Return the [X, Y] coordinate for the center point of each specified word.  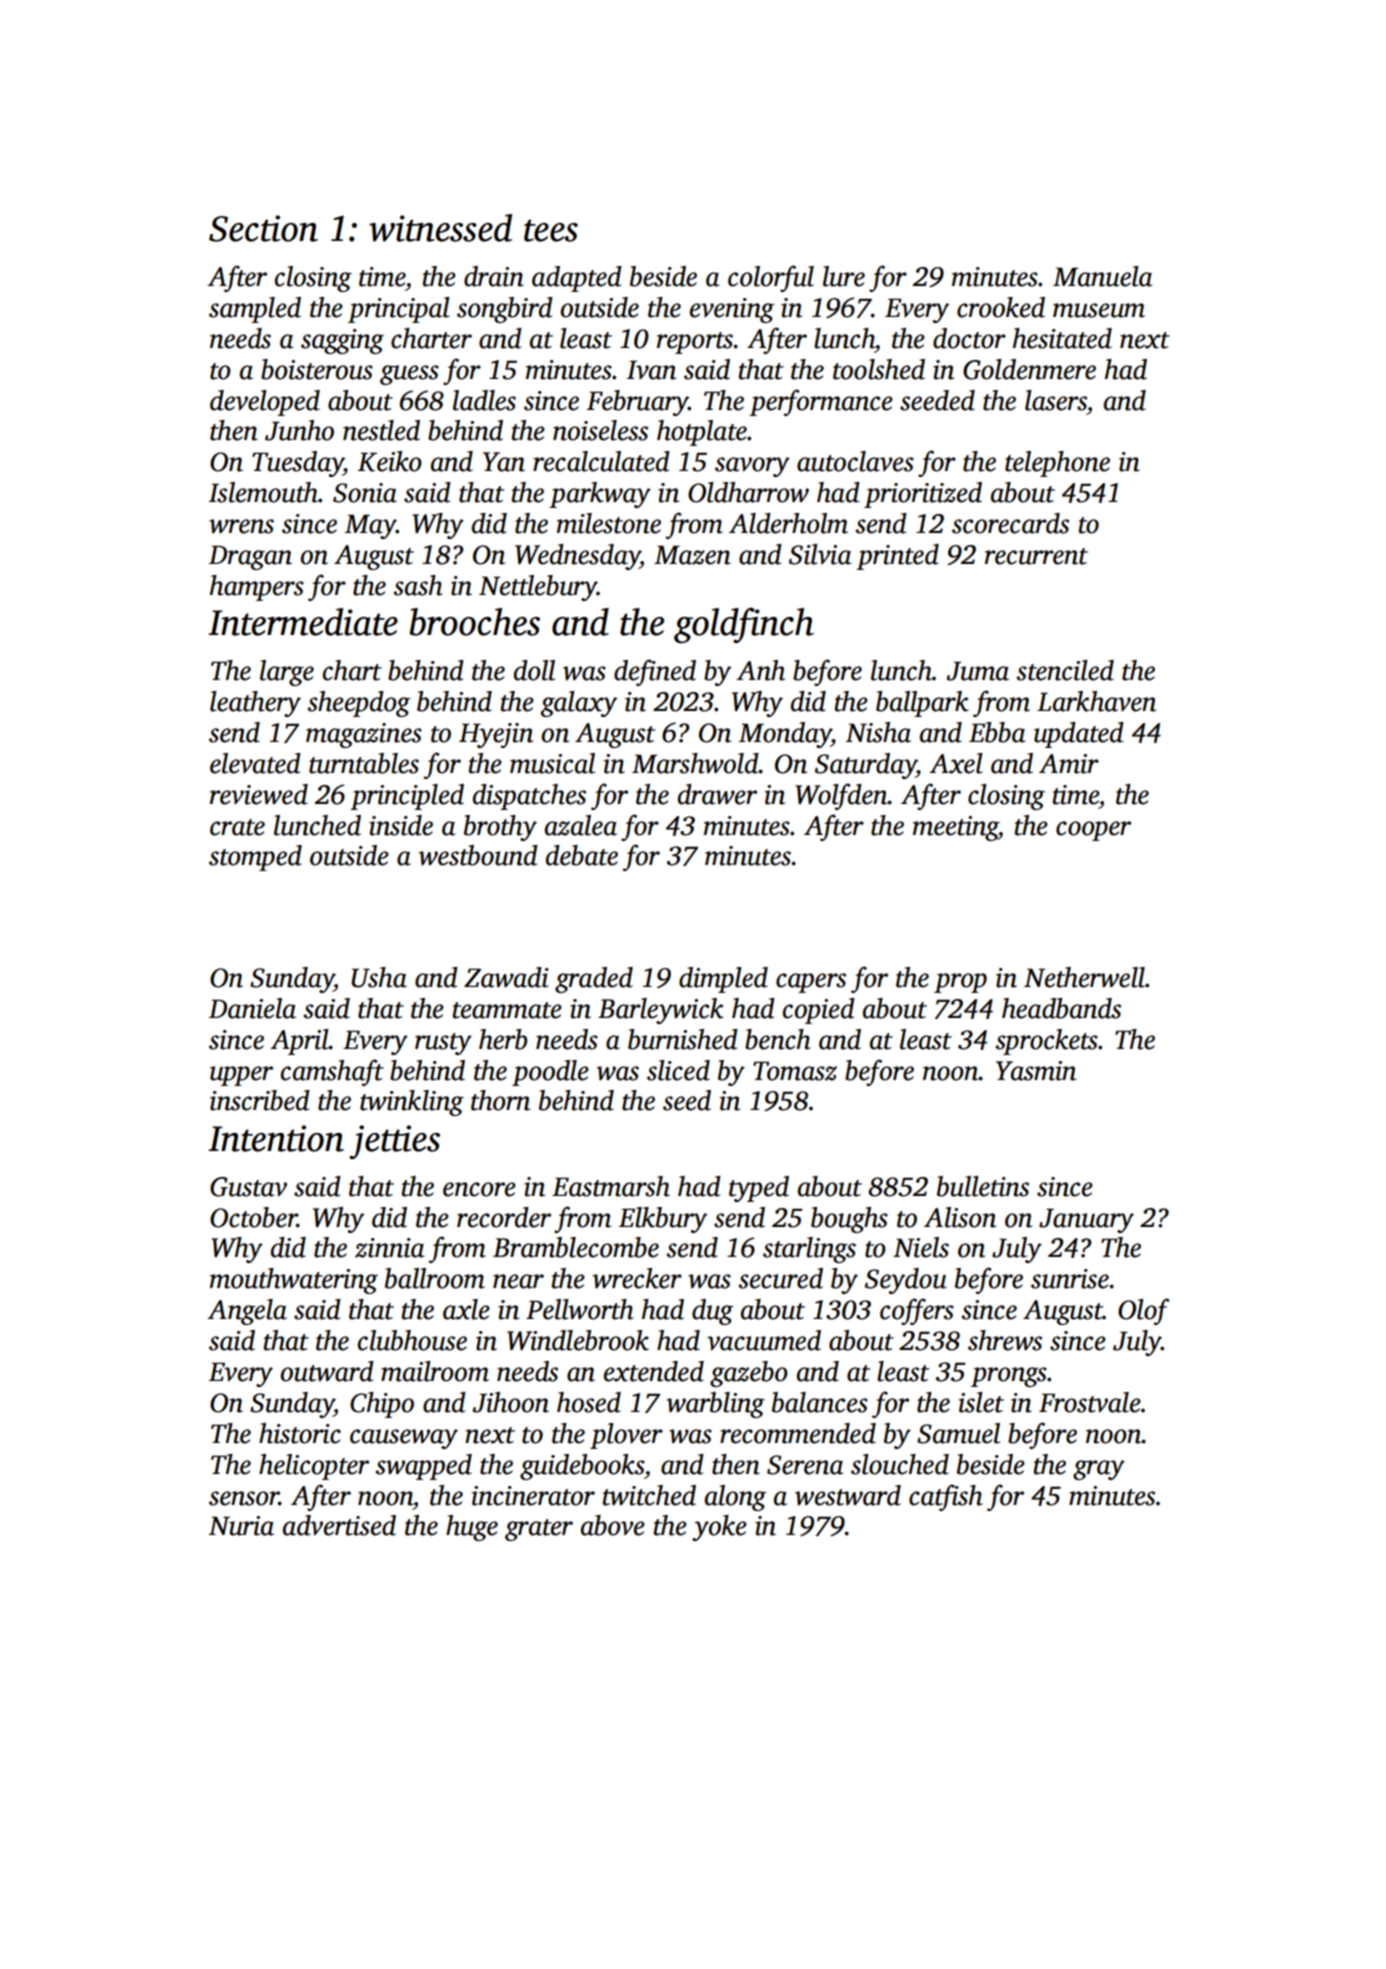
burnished [683, 1039]
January [1086, 1221]
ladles [484, 400]
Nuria [241, 1526]
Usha [379, 977]
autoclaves [855, 461]
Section [263, 228]
